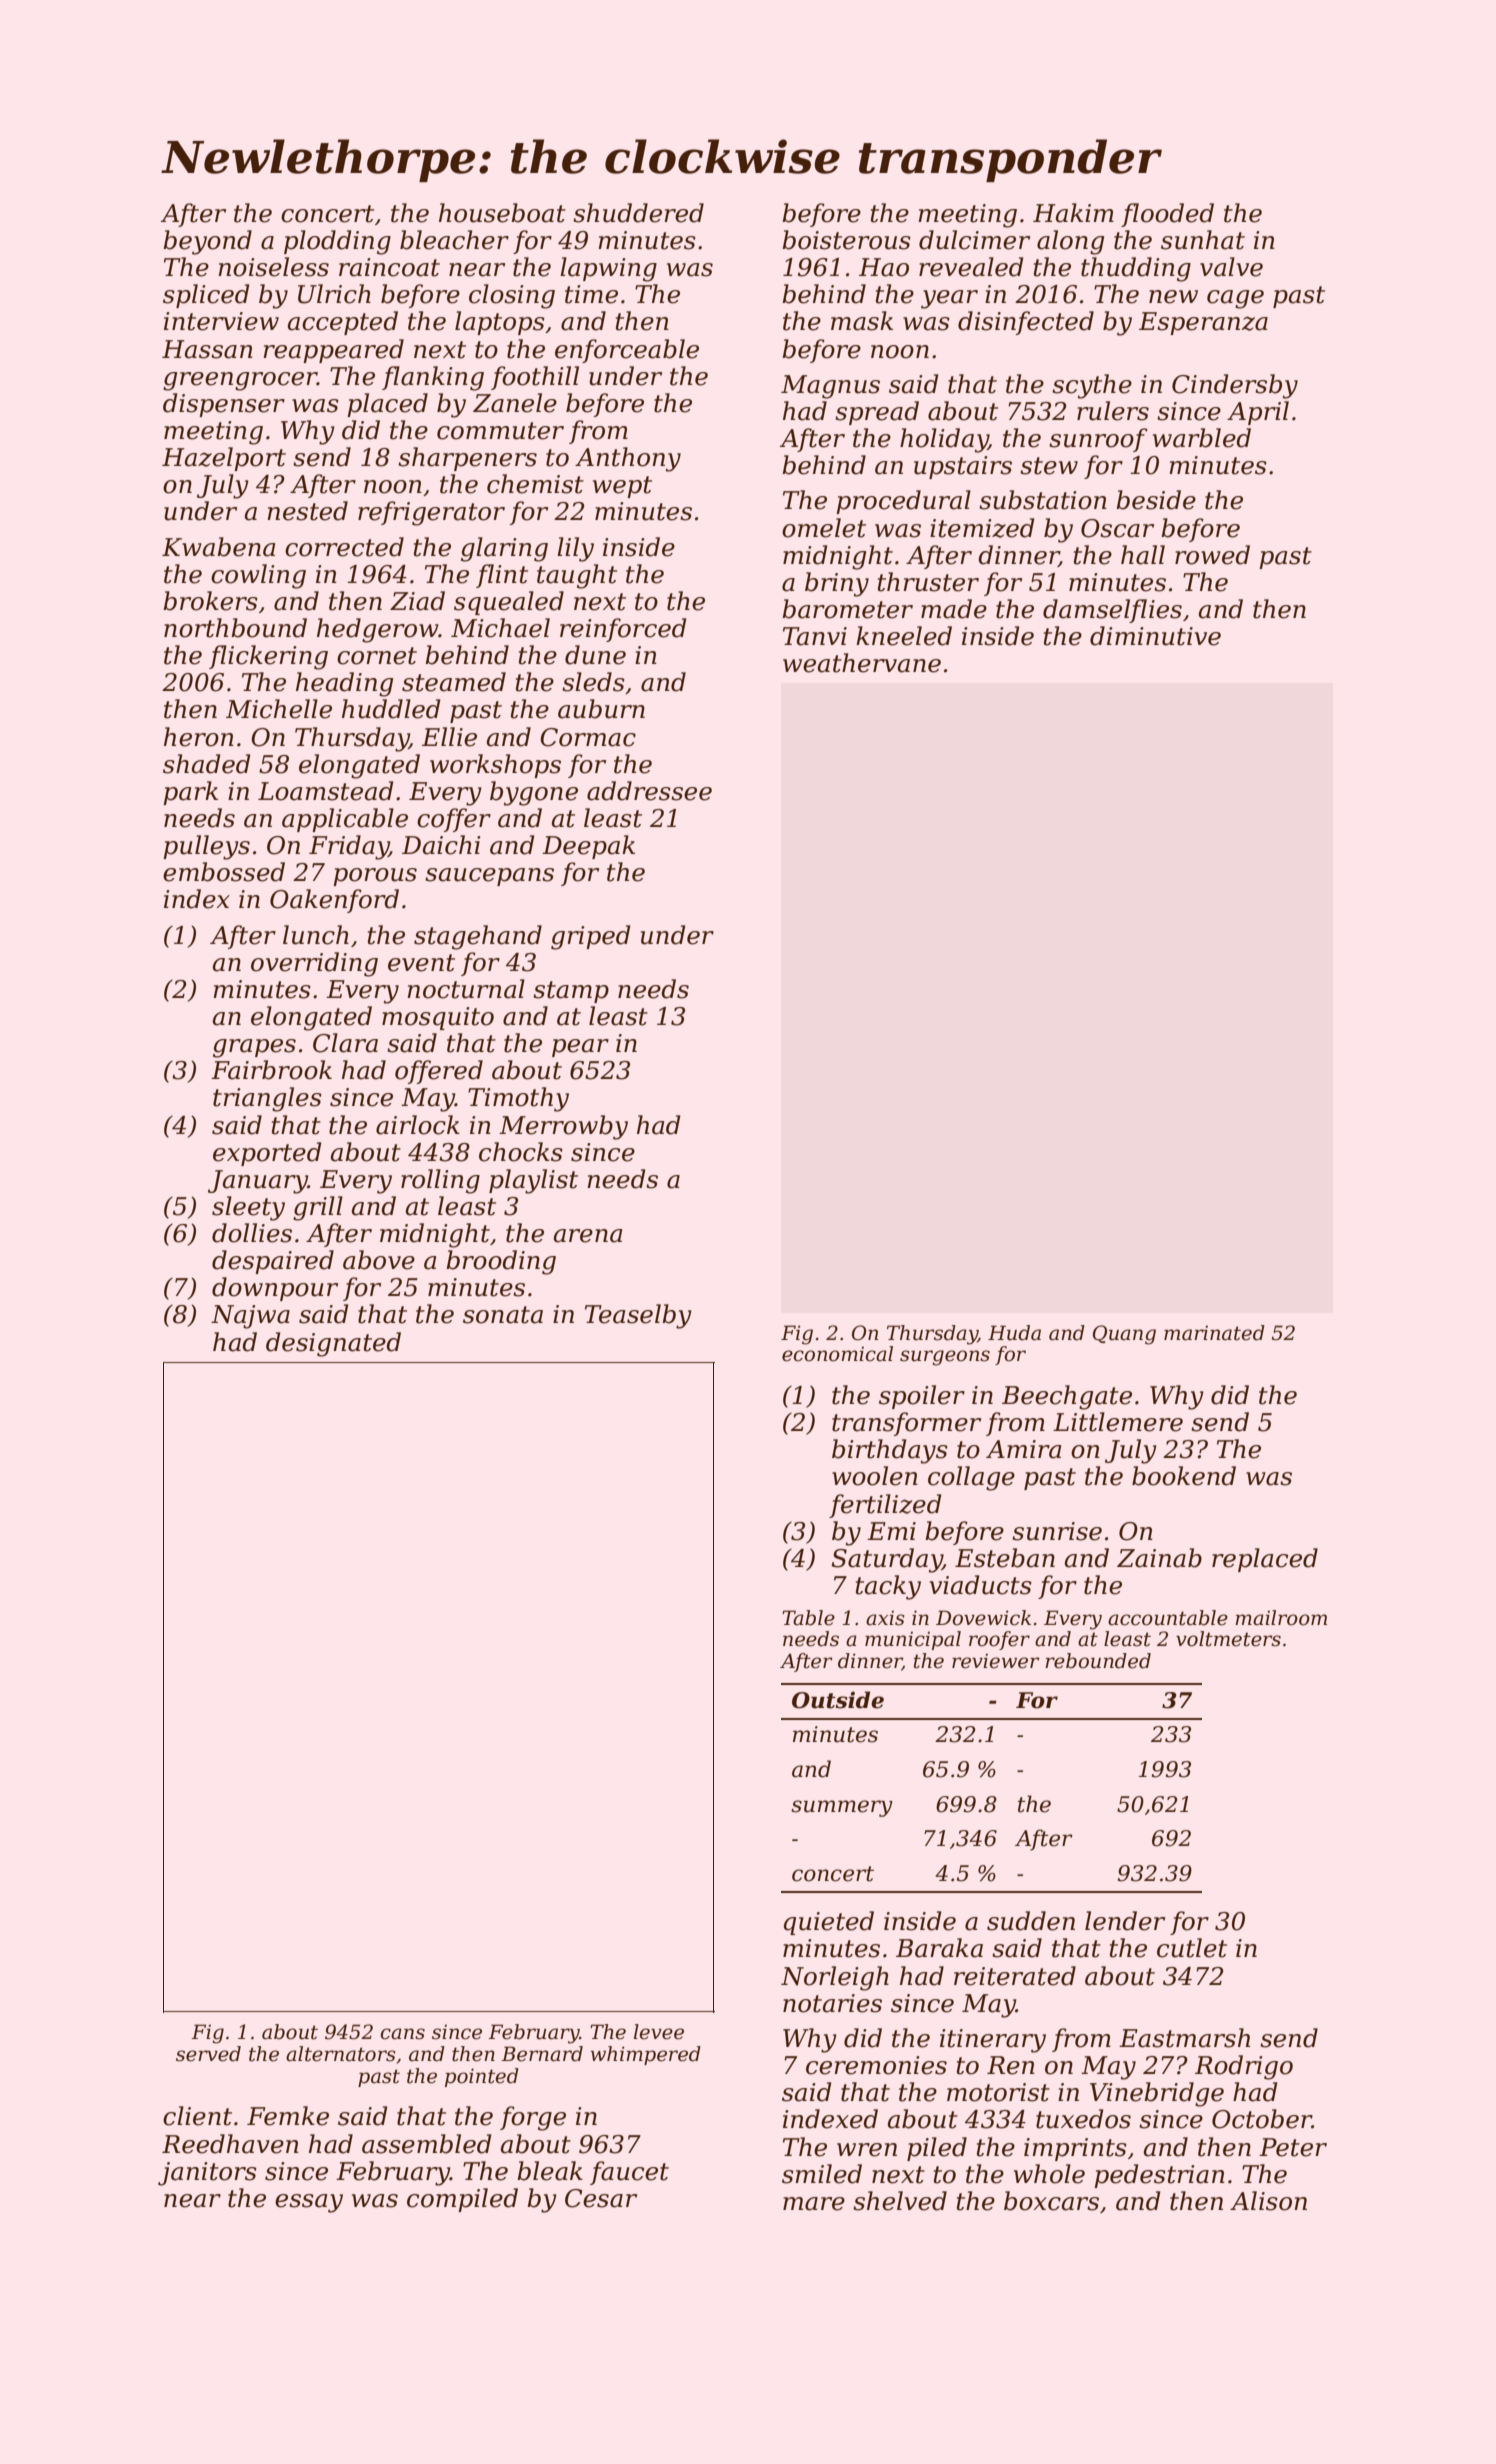 The height and width of the document is (2464, 1496). I want to click on spoiler, so click(922, 1397).
